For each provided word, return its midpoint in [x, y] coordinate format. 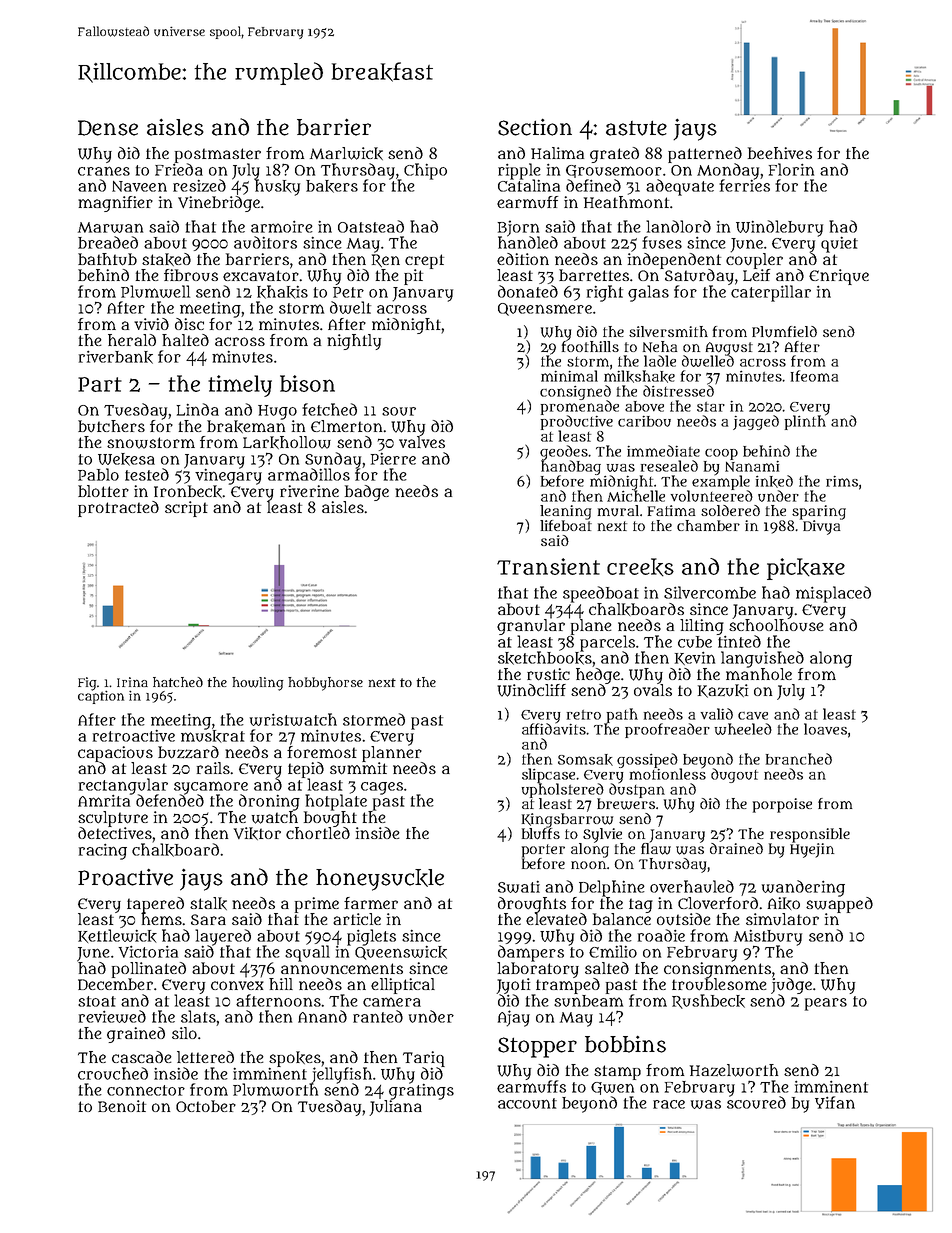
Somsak [585, 760]
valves [422, 442]
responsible [810, 835]
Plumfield [784, 332]
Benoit [122, 1106]
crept [424, 261]
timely [240, 386]
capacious [115, 754]
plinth [805, 422]
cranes [104, 171]
